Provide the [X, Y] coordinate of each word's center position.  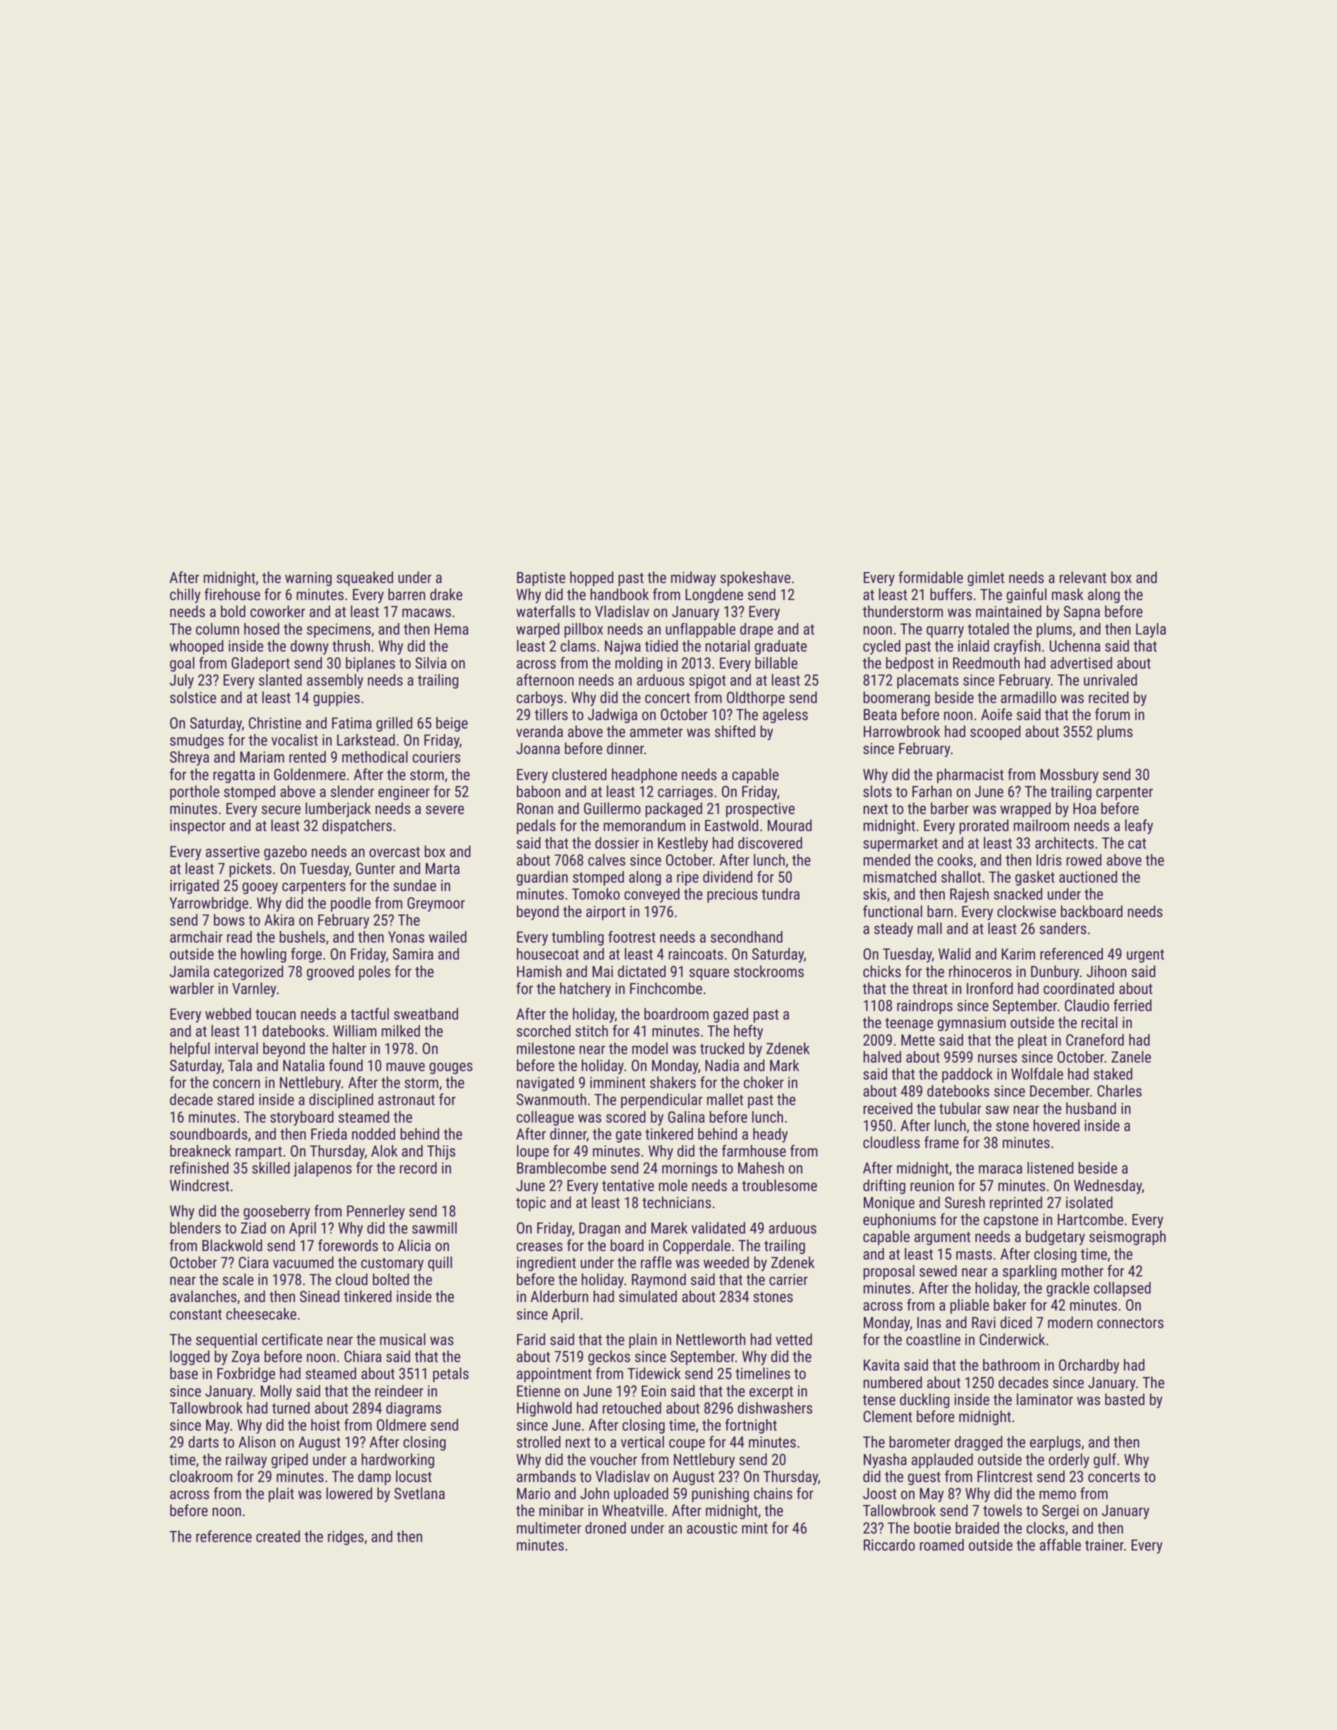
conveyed [652, 895]
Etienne [538, 1391]
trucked [722, 1048]
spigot [707, 681]
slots [877, 791]
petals [451, 1374]
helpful [190, 1049]
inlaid [973, 646]
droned [605, 1528]
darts [203, 1442]
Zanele [1131, 1057]
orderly [1069, 1460]
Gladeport [260, 664]
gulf [1104, 1460]
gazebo [285, 852]
